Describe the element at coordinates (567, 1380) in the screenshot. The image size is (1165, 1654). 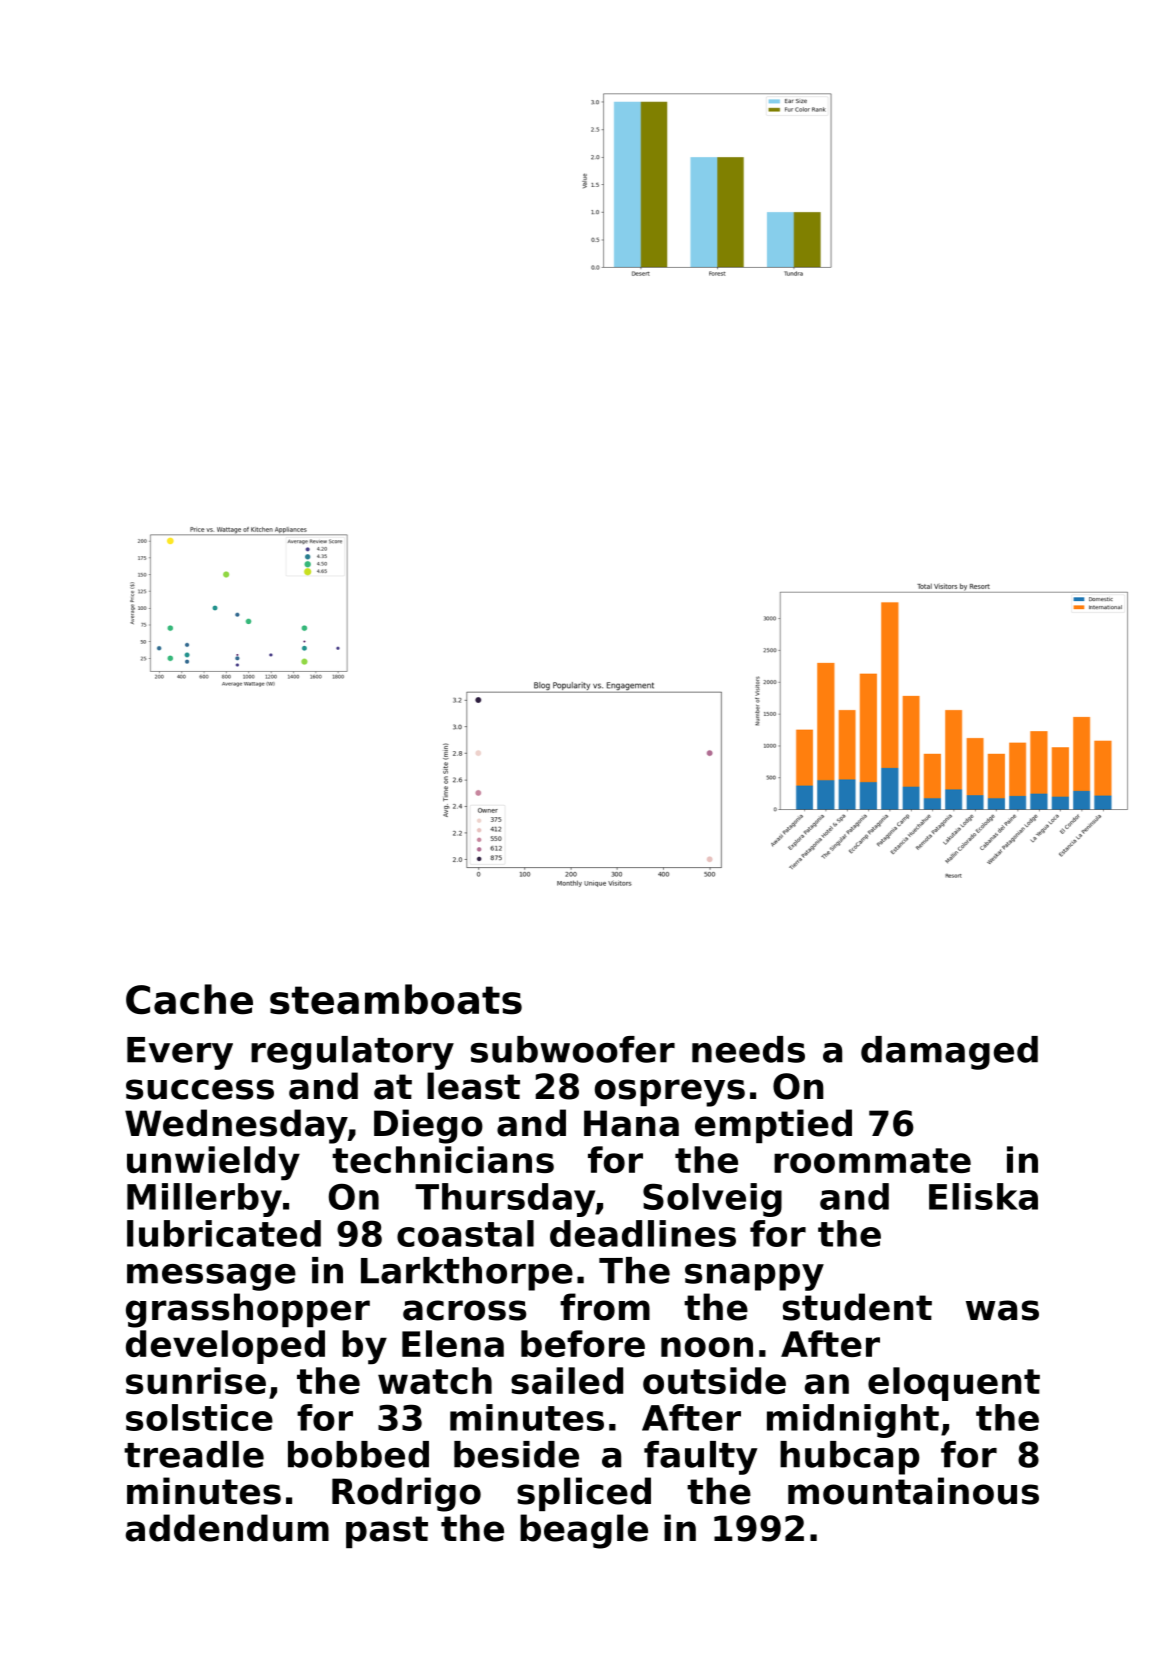
I see `sailed` at that location.
